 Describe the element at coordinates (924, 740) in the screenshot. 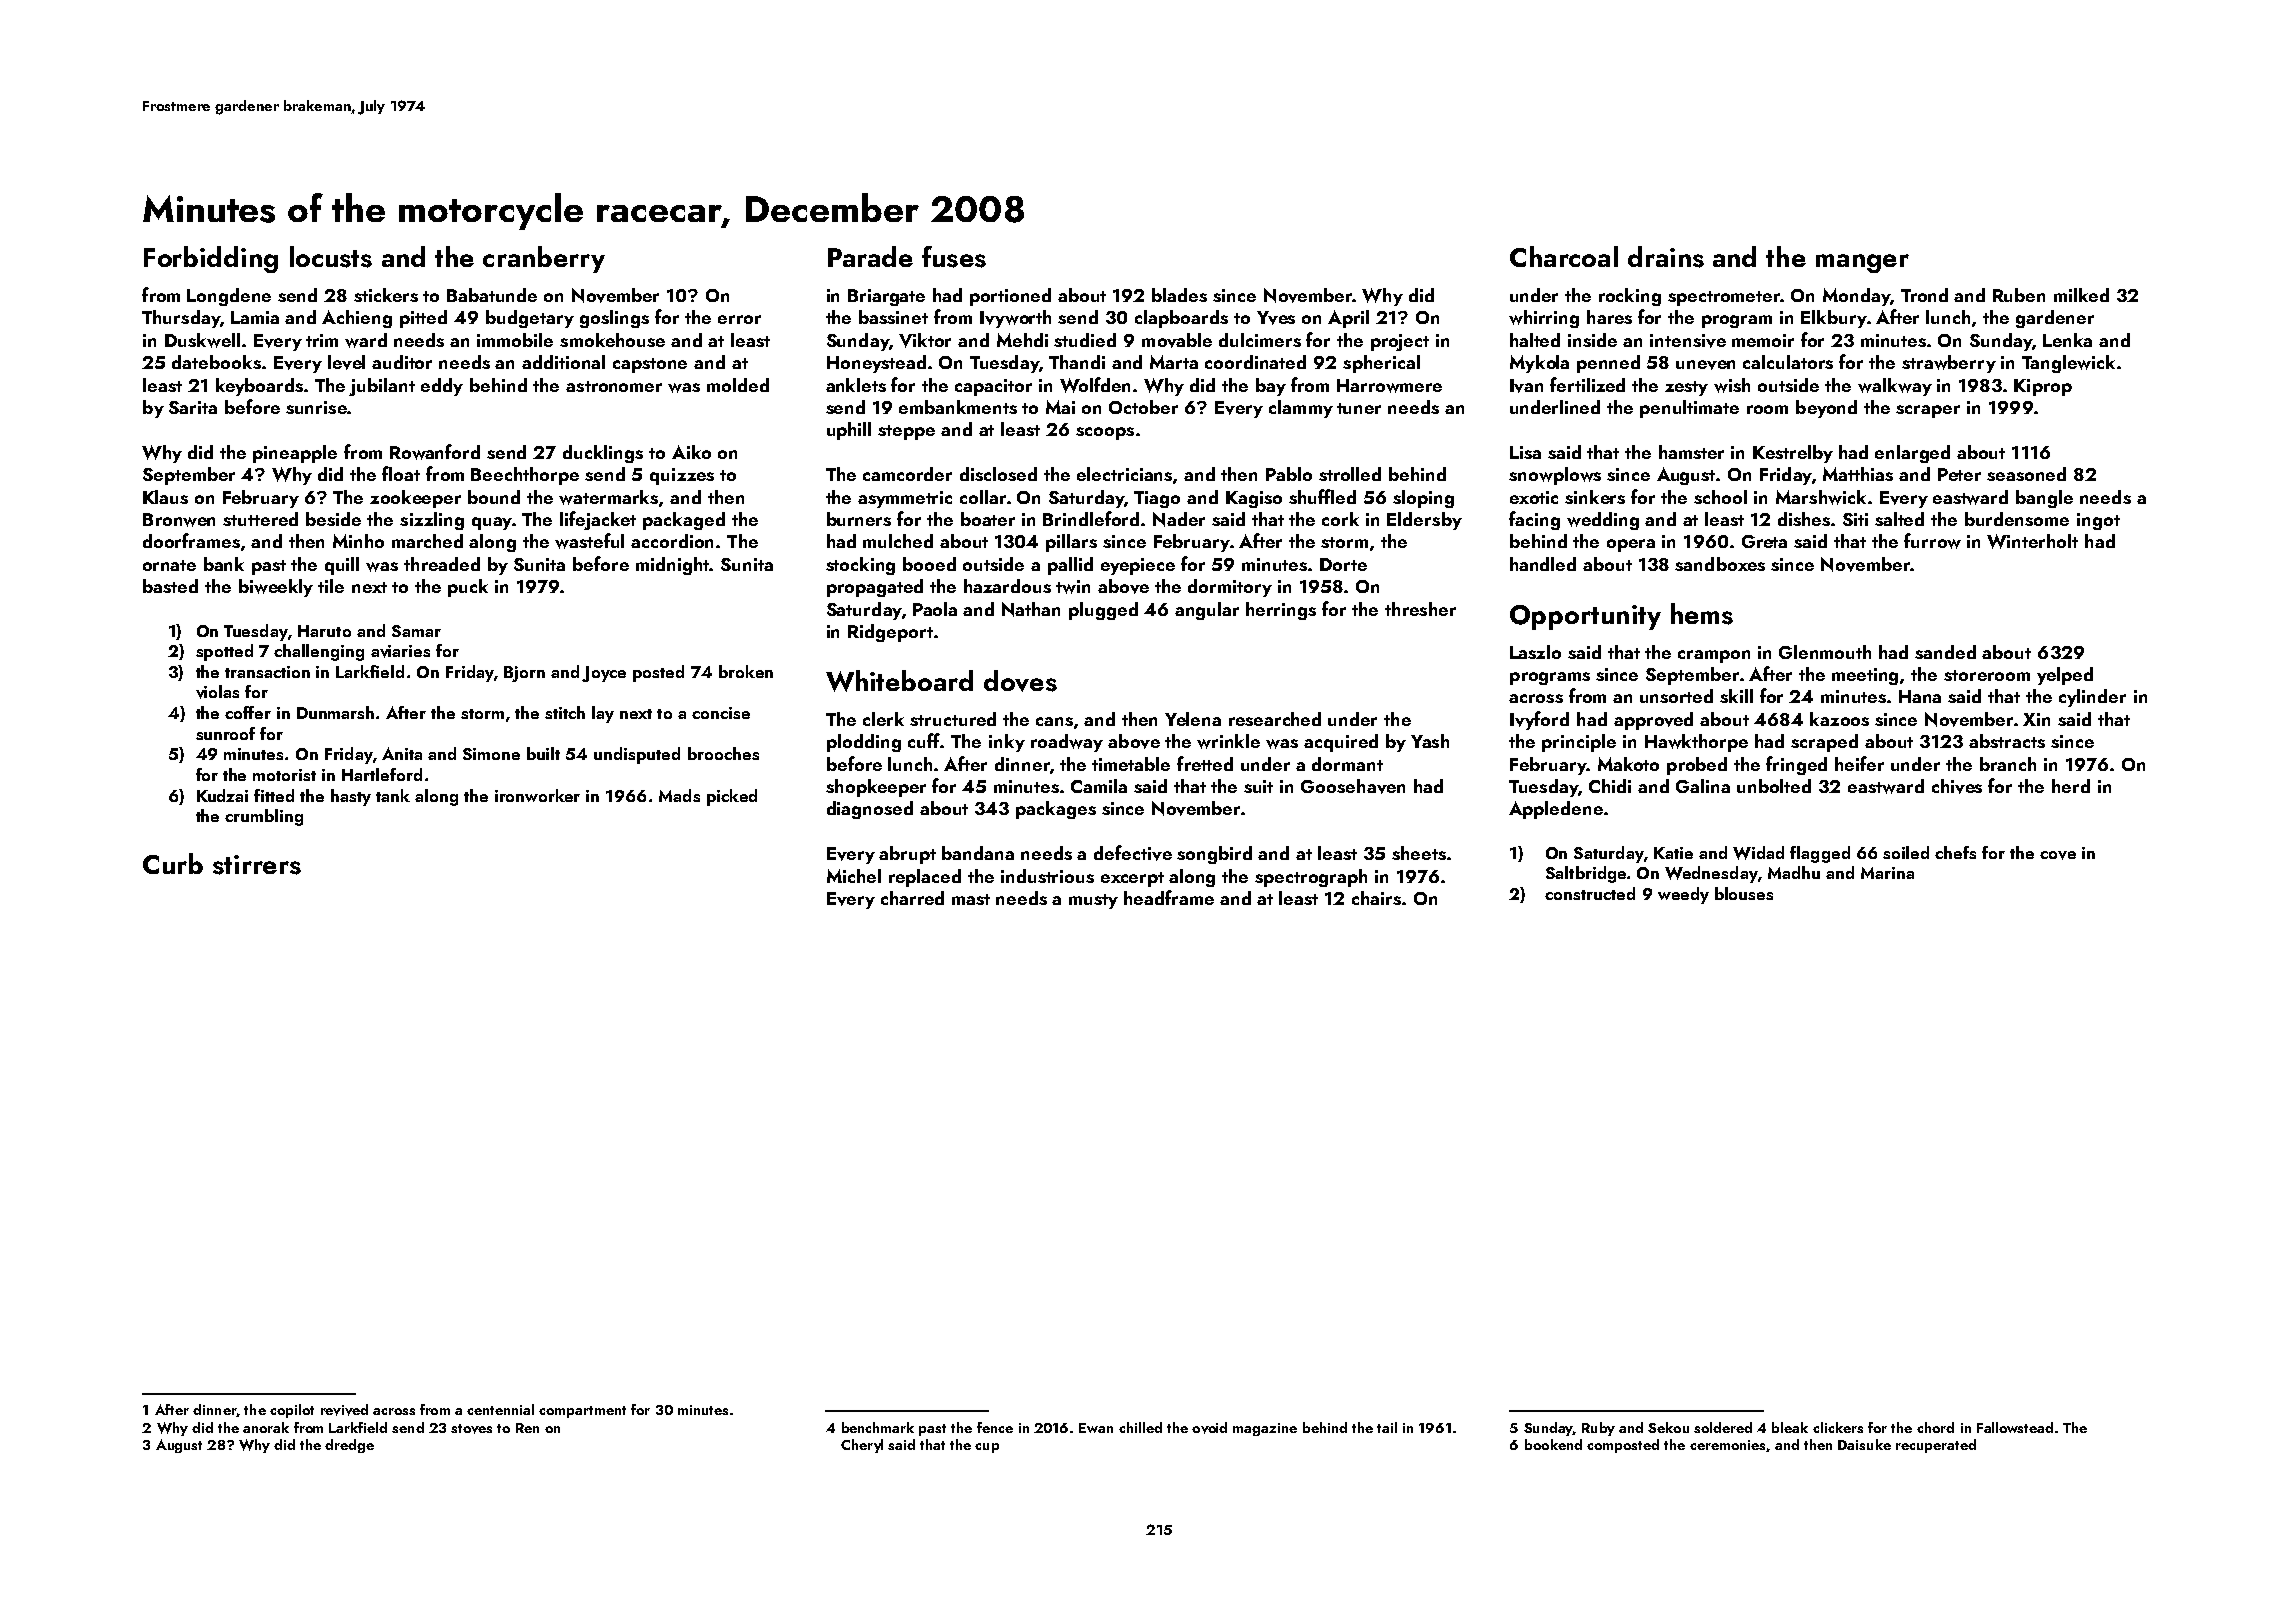

I see `cuff` at that location.
